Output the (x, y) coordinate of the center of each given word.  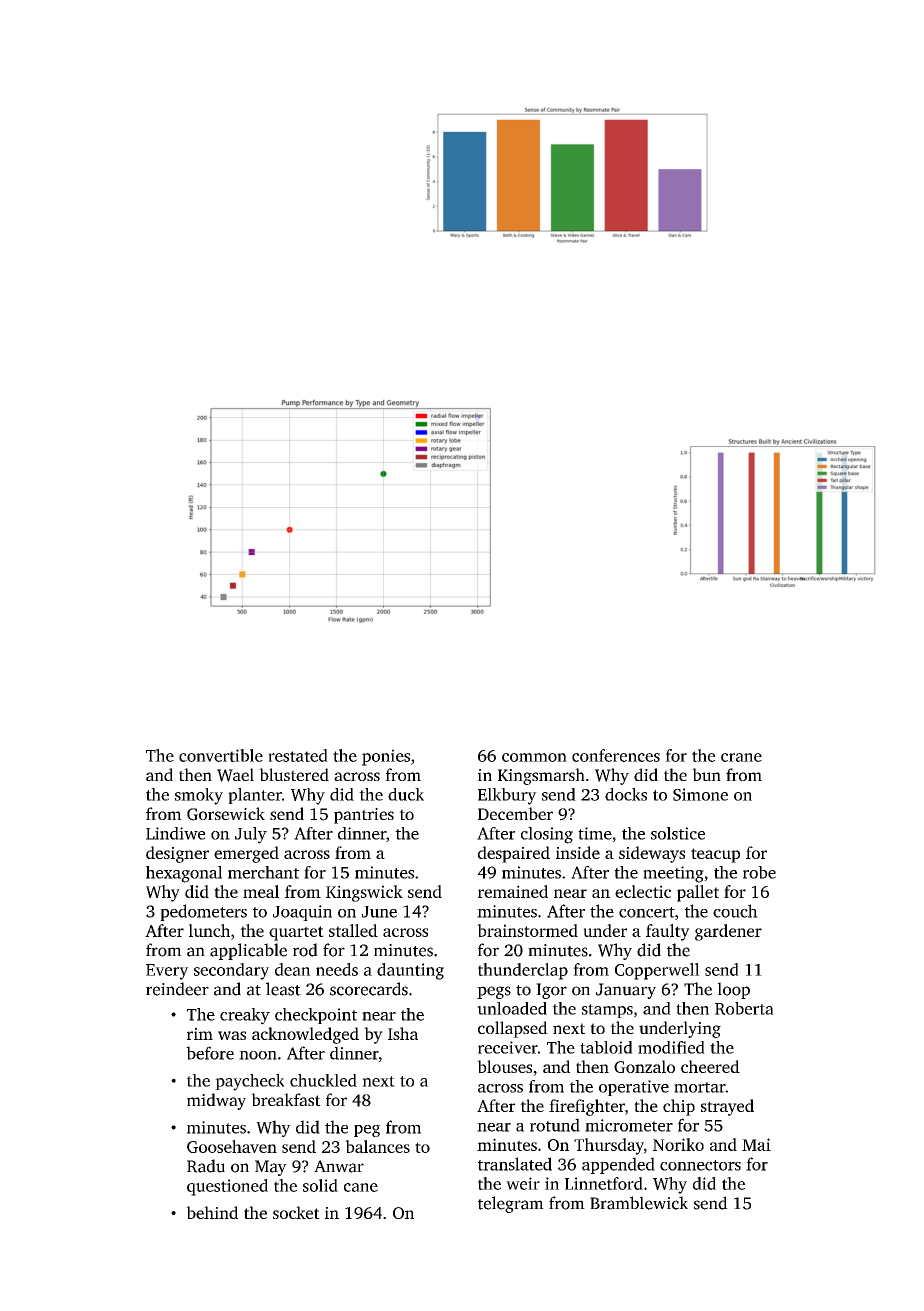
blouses (504, 1066)
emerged (246, 854)
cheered (710, 1066)
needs (337, 969)
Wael (235, 775)
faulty (668, 932)
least (283, 989)
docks (626, 794)
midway (216, 1101)
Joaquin (302, 913)
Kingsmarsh (541, 776)
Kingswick (364, 893)
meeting (673, 874)
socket (296, 1212)
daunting (410, 971)
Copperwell (657, 971)
